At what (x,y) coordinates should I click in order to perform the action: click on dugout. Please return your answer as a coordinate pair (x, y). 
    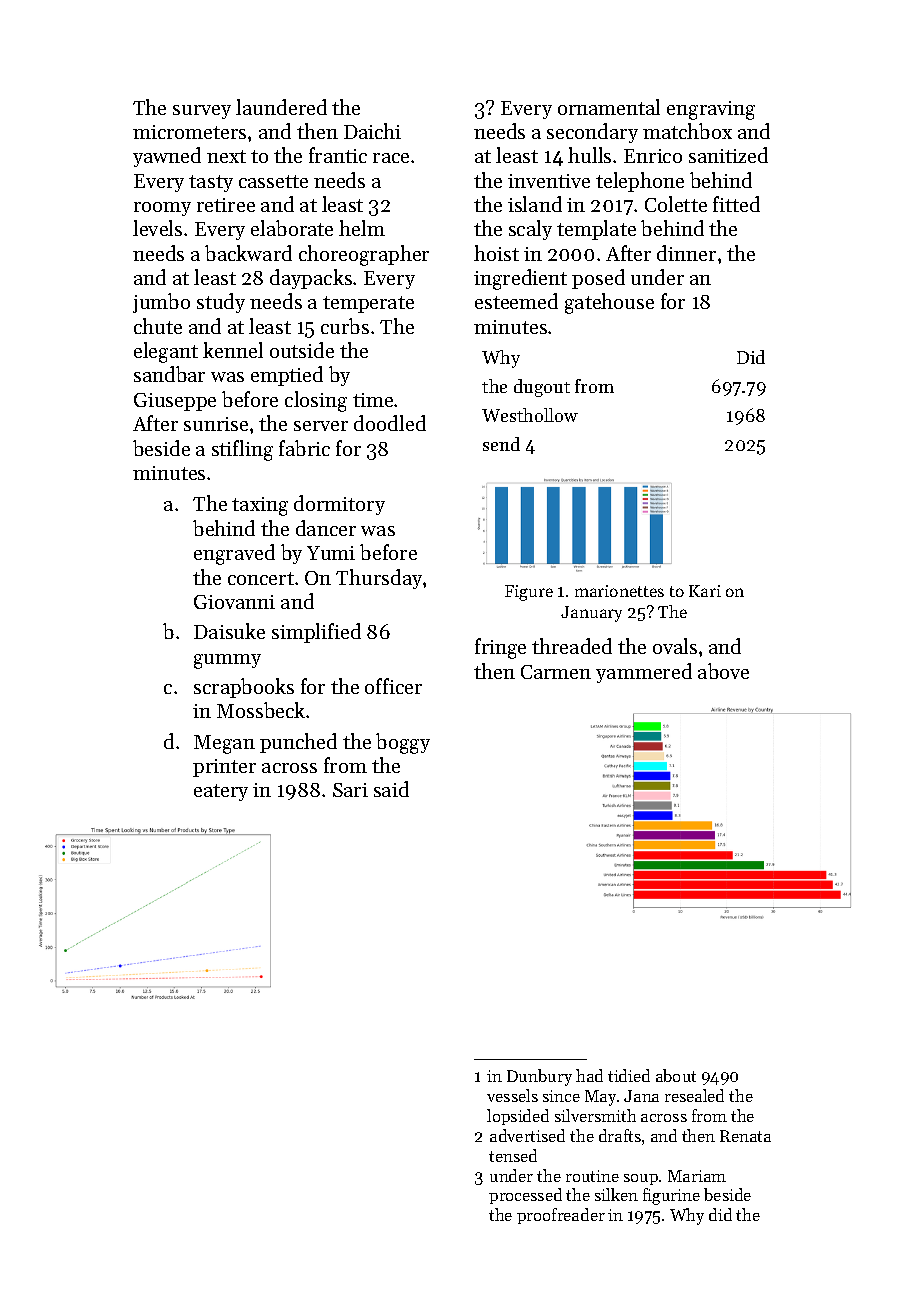
    Looking at the image, I should click on (542, 388).
